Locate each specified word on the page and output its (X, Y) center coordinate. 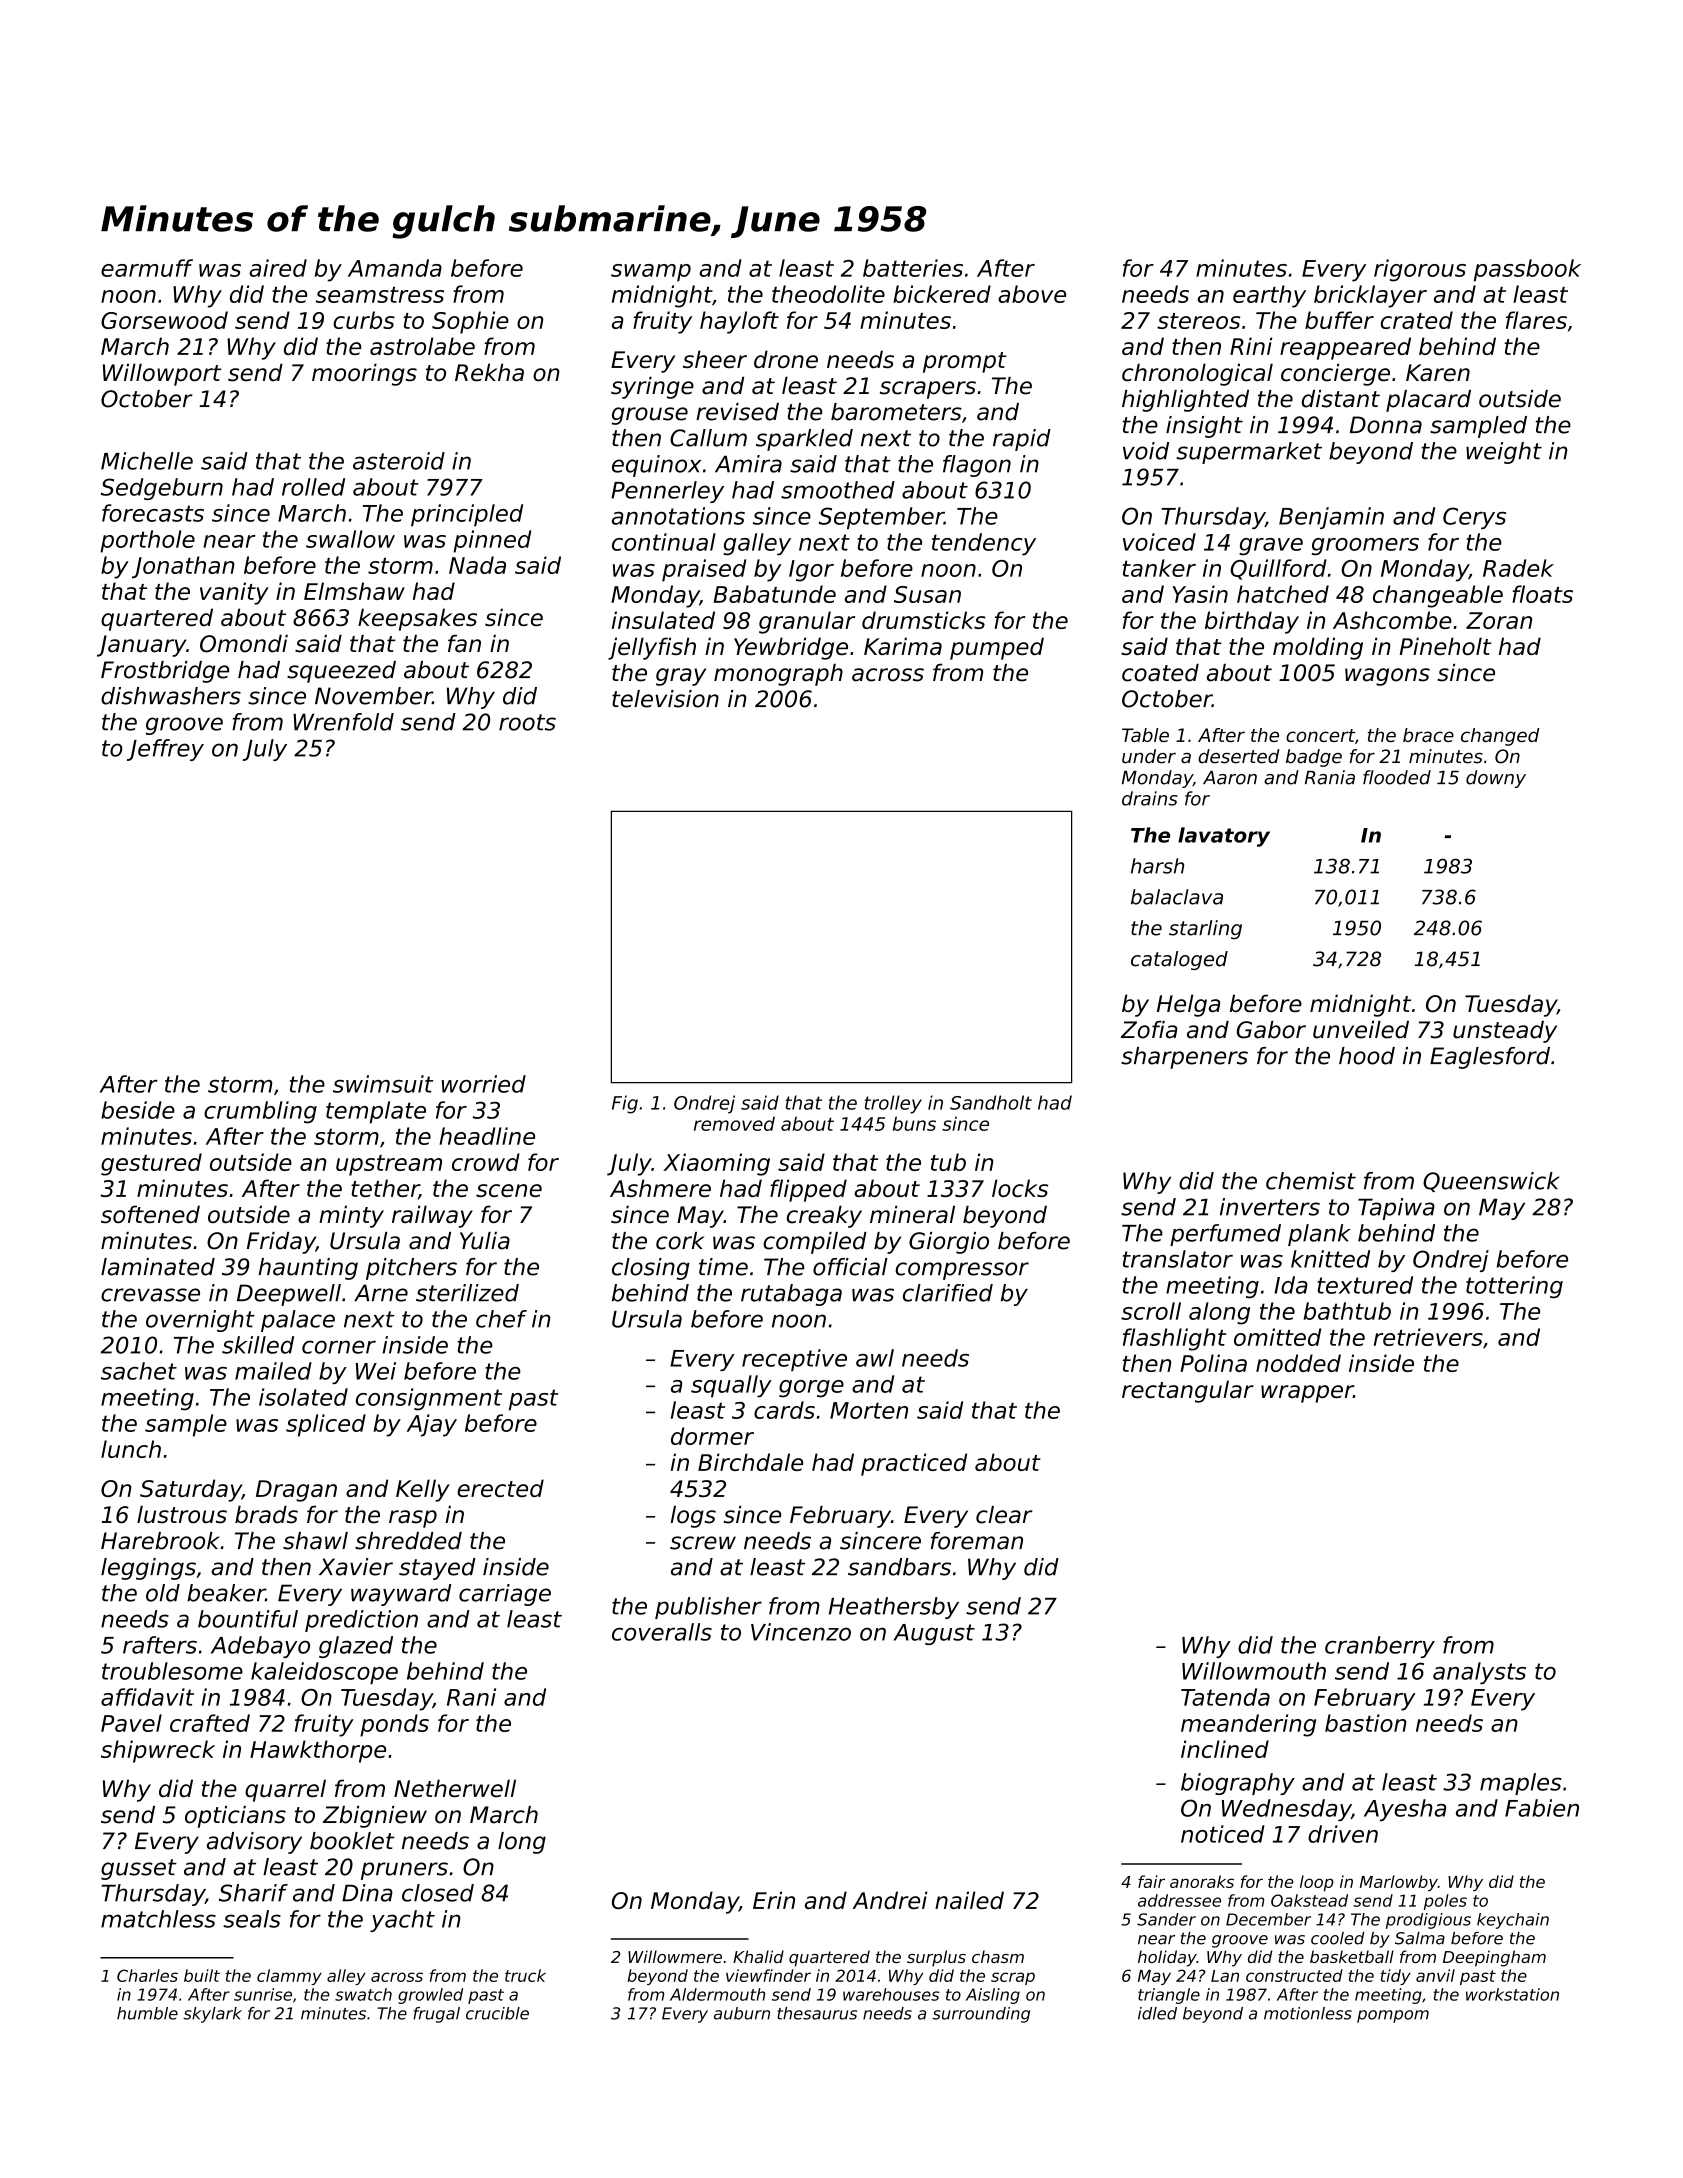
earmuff (147, 268)
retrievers (1428, 1337)
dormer (712, 1436)
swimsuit (383, 1084)
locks (1020, 1188)
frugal (436, 2015)
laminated (158, 1267)
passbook (1527, 270)
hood (1367, 1056)
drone (786, 359)
